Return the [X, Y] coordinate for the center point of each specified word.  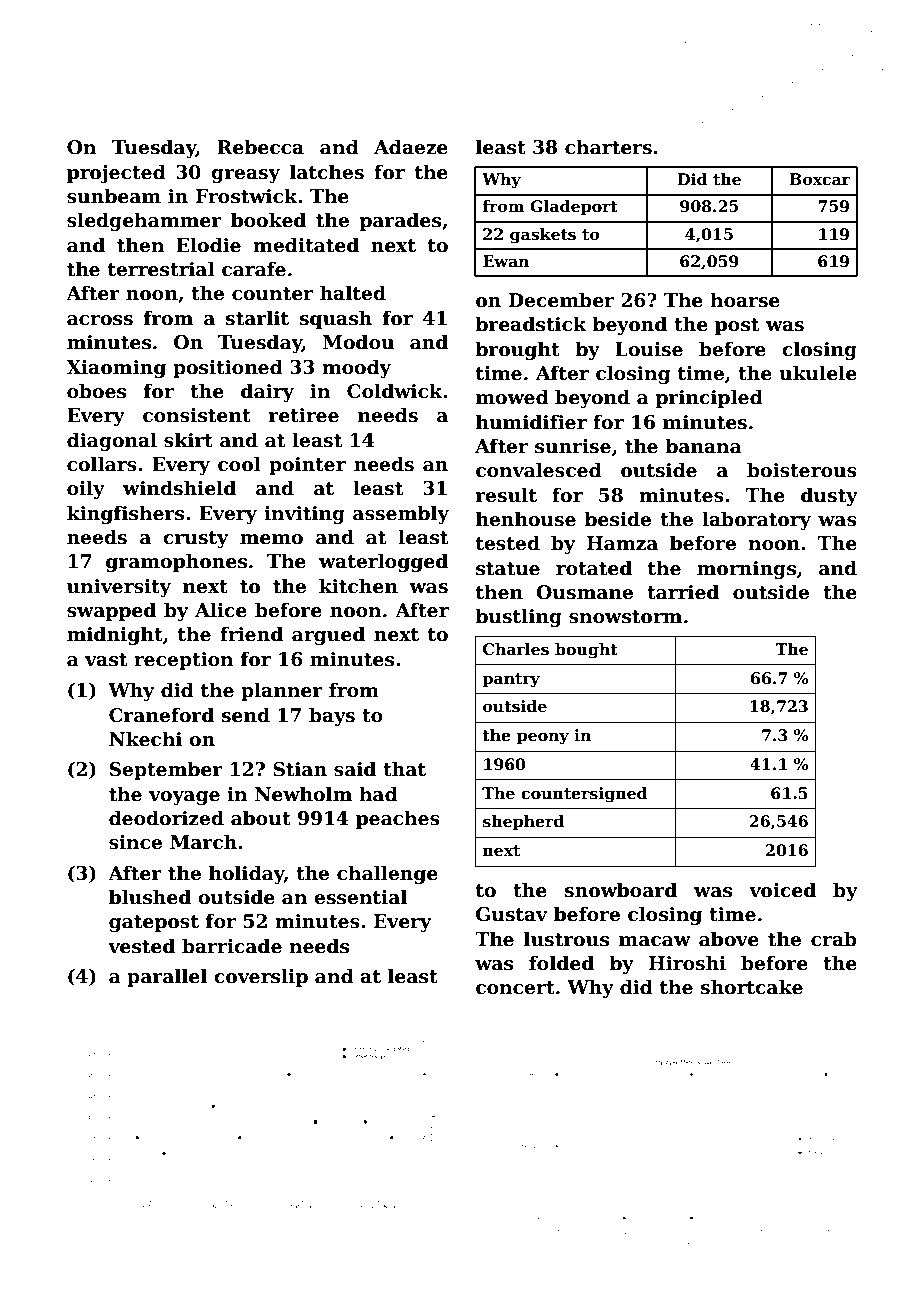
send [245, 715]
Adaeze [411, 147]
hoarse [745, 300]
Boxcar [819, 179]
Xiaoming [116, 369]
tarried [683, 592]
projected [116, 173]
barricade [232, 946]
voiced [782, 890]
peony [543, 738]
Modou [358, 342]
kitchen [358, 586]
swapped [111, 611]
